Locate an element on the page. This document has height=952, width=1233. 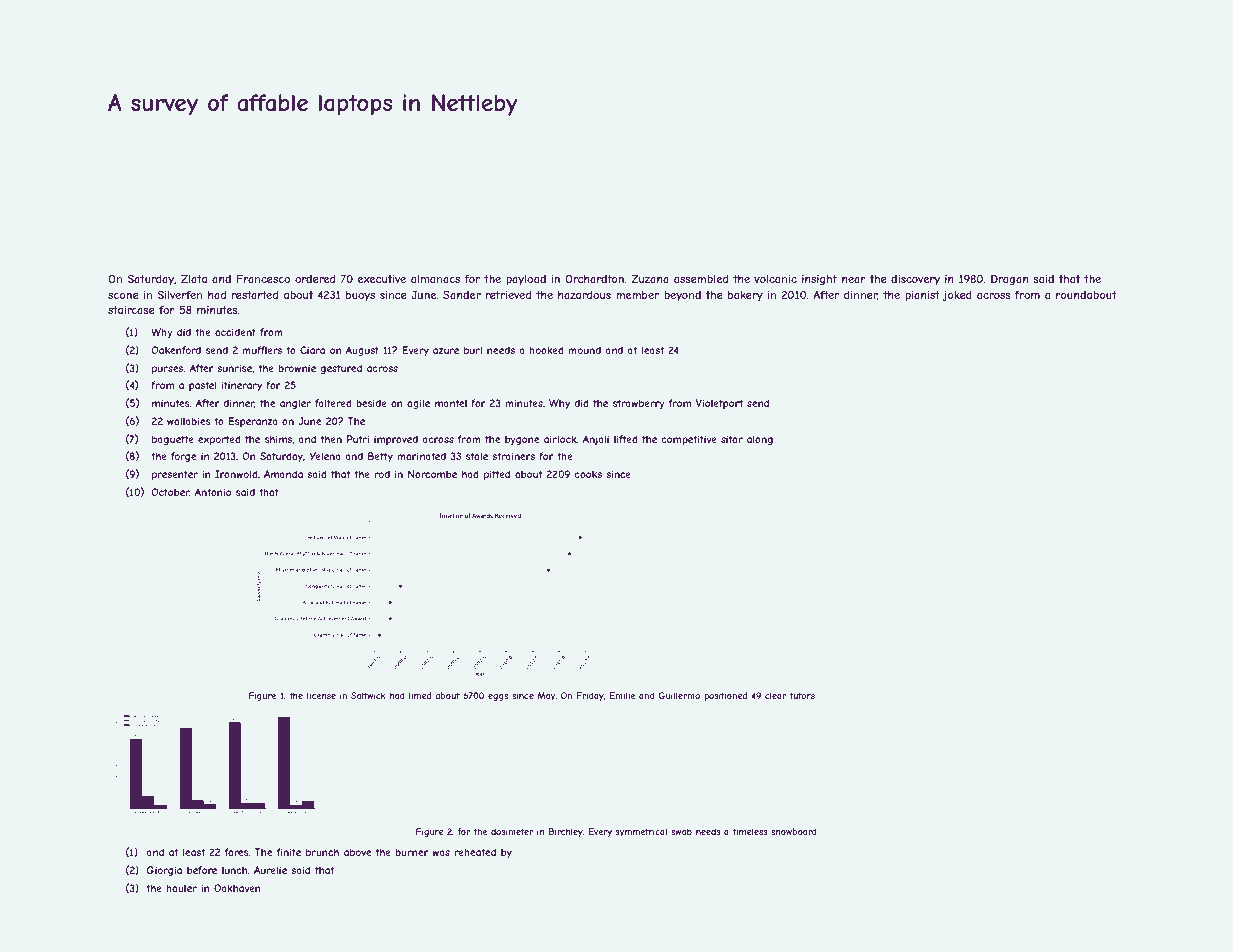
tutors is located at coordinates (802, 695).
